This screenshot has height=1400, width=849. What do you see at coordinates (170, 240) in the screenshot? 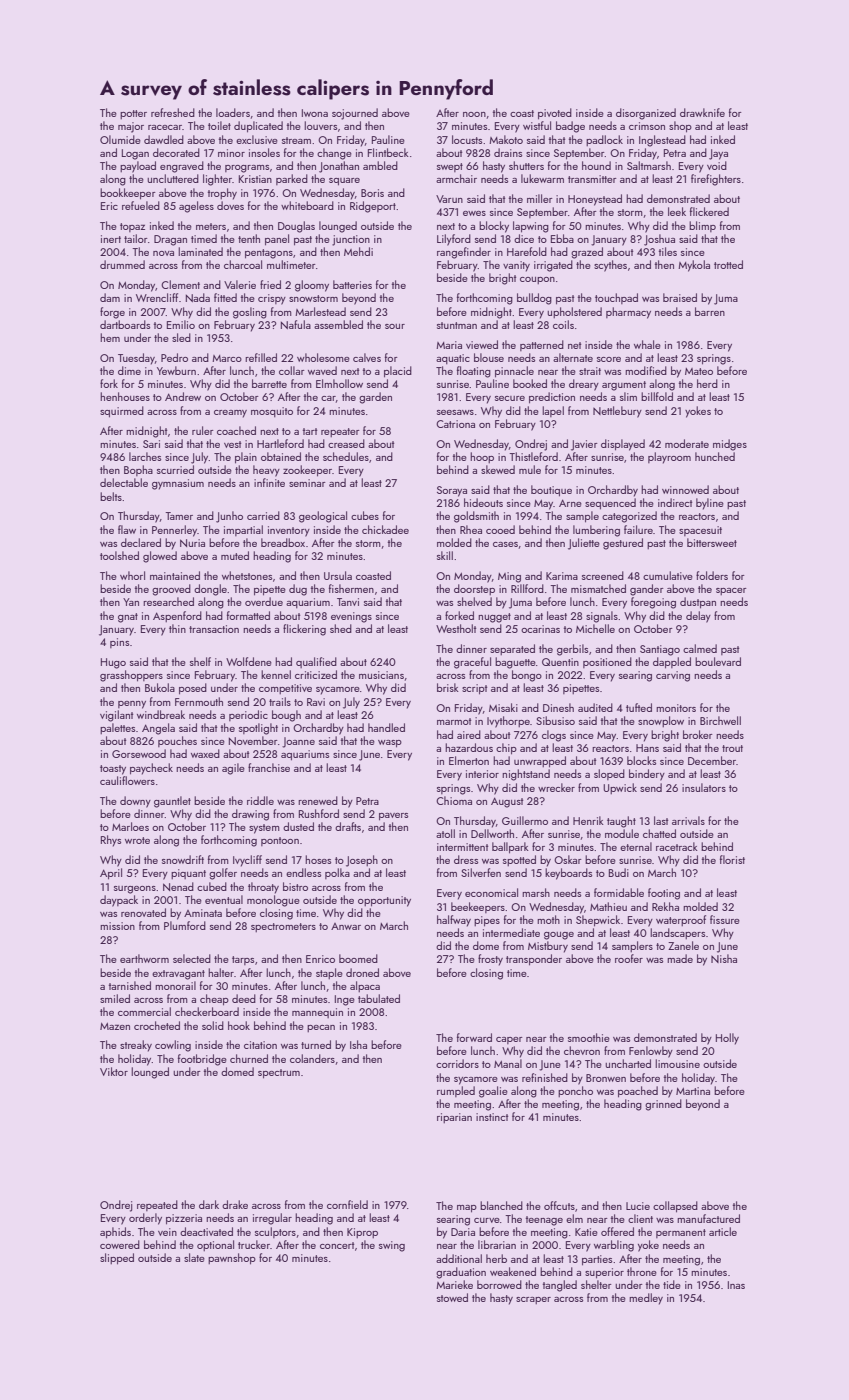
I see `Dragan` at bounding box center [170, 240].
